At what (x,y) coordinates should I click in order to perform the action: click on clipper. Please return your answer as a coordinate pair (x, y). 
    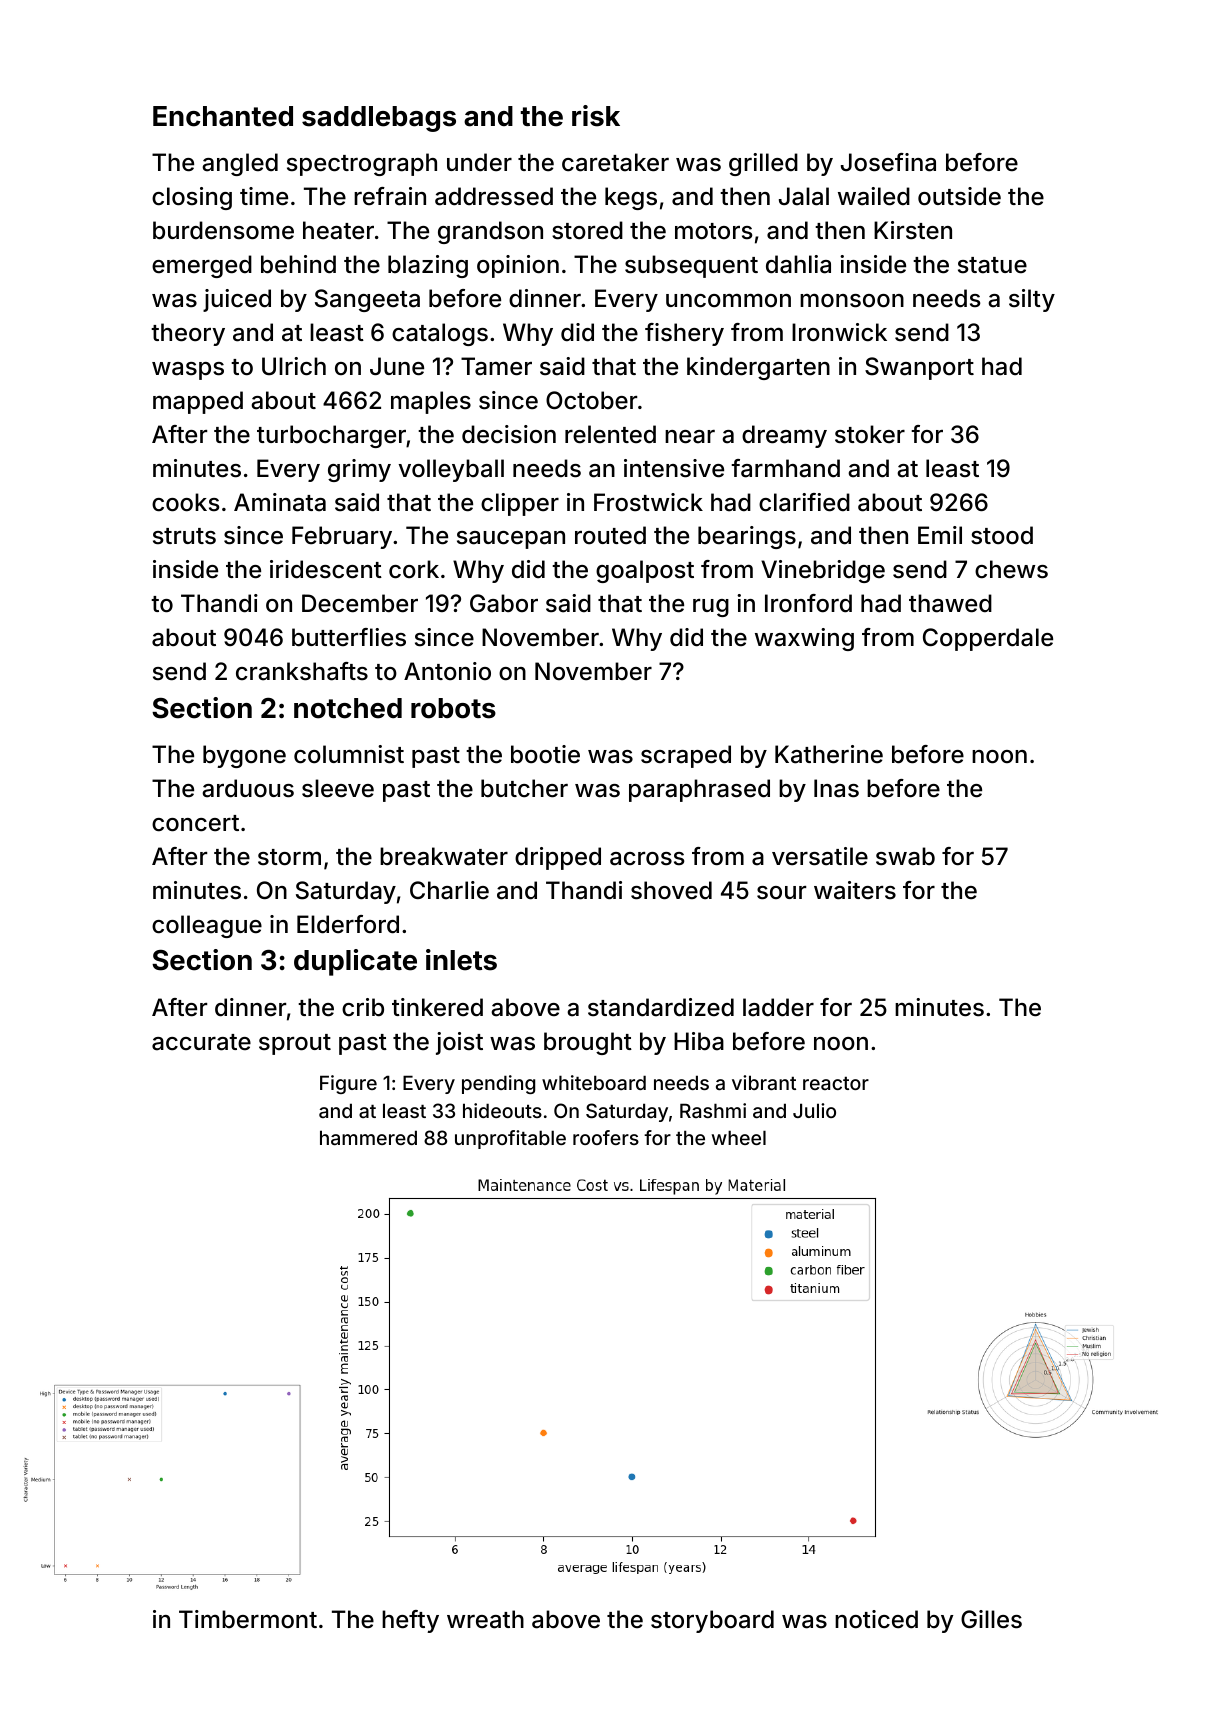
    Looking at the image, I should click on (520, 504).
